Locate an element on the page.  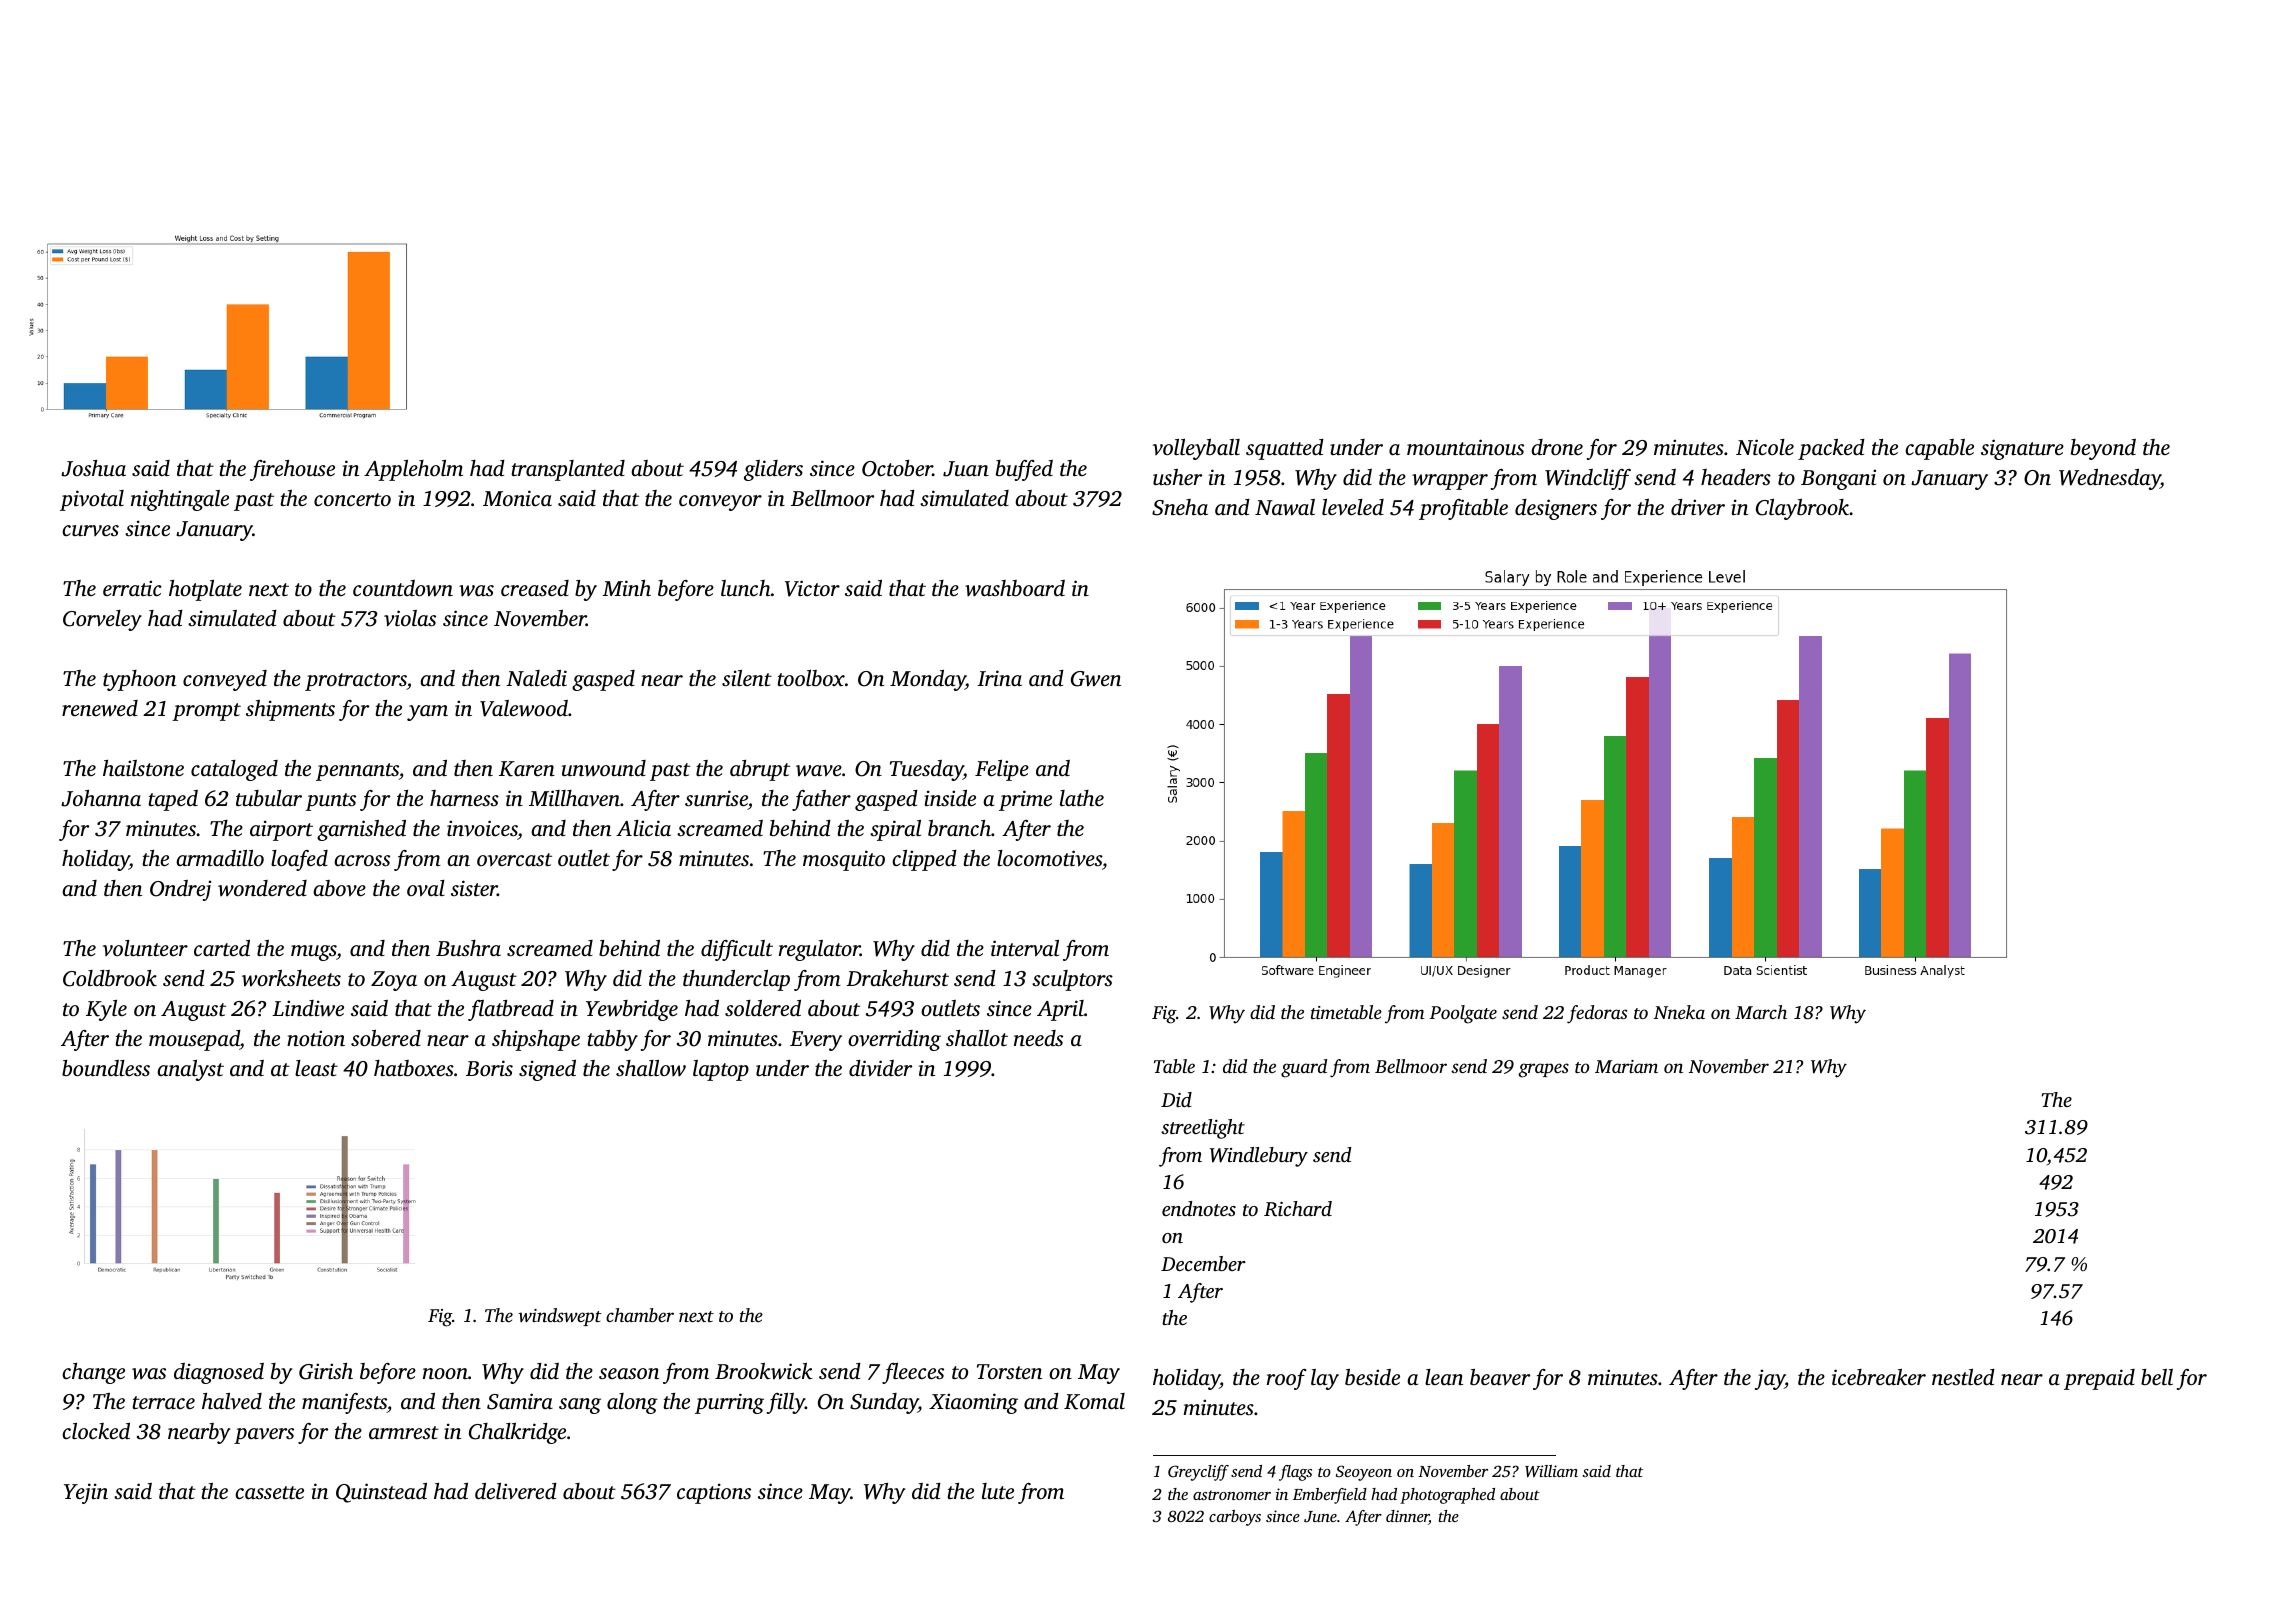
boundless is located at coordinates (106, 1068).
